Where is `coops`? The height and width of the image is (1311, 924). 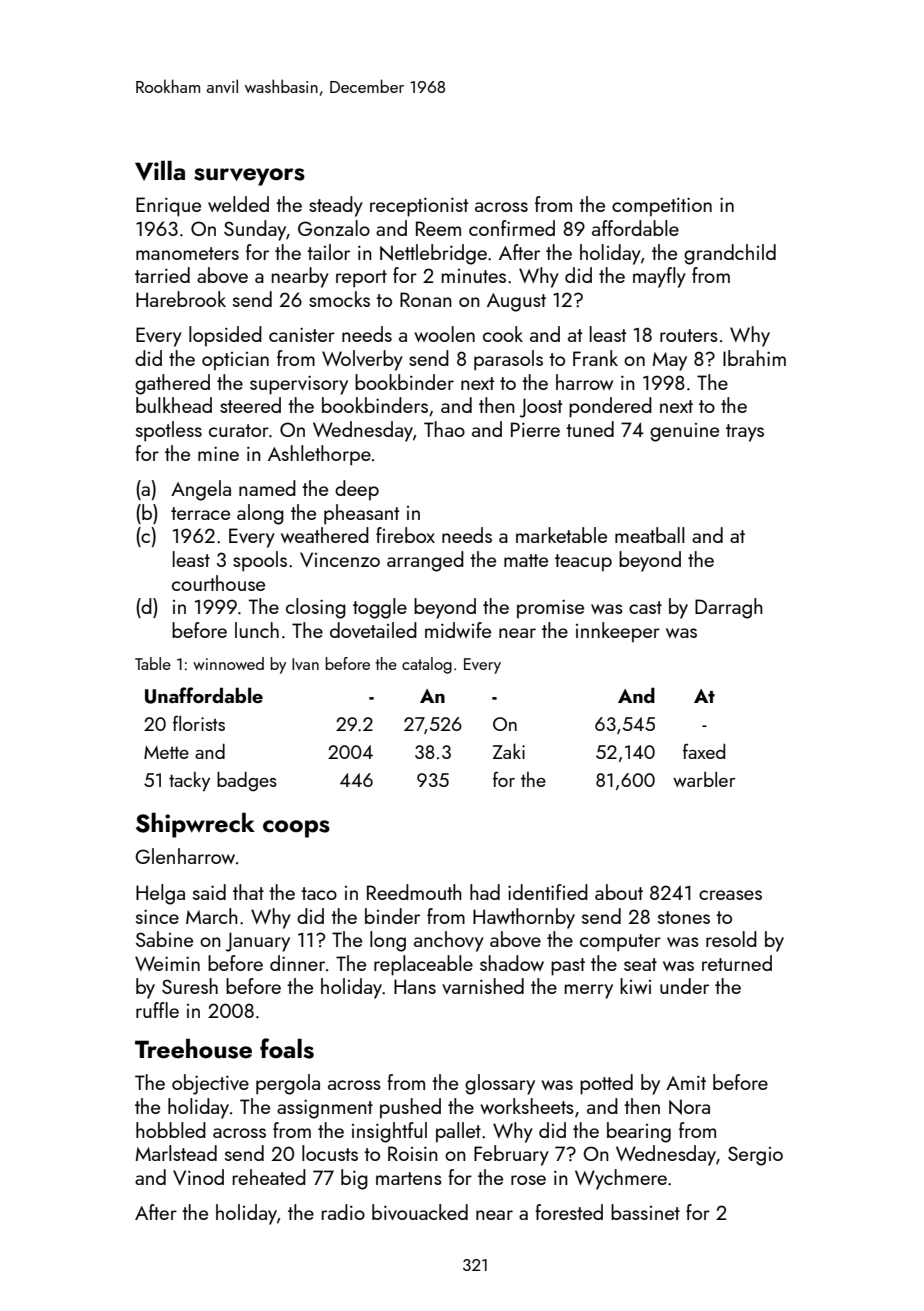 coops is located at coordinates (296, 829).
